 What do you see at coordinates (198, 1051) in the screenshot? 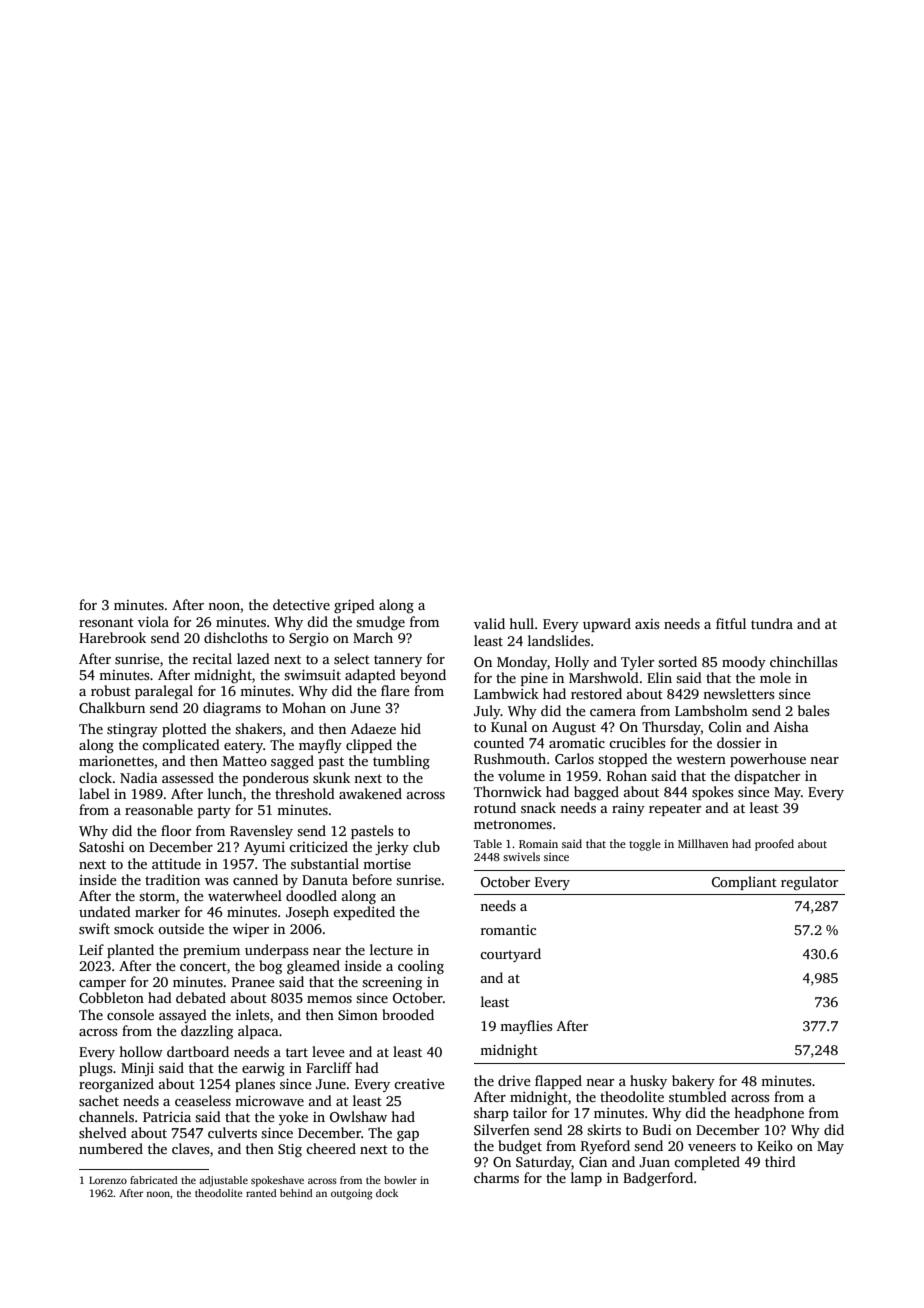
I see `dartboard` at bounding box center [198, 1051].
